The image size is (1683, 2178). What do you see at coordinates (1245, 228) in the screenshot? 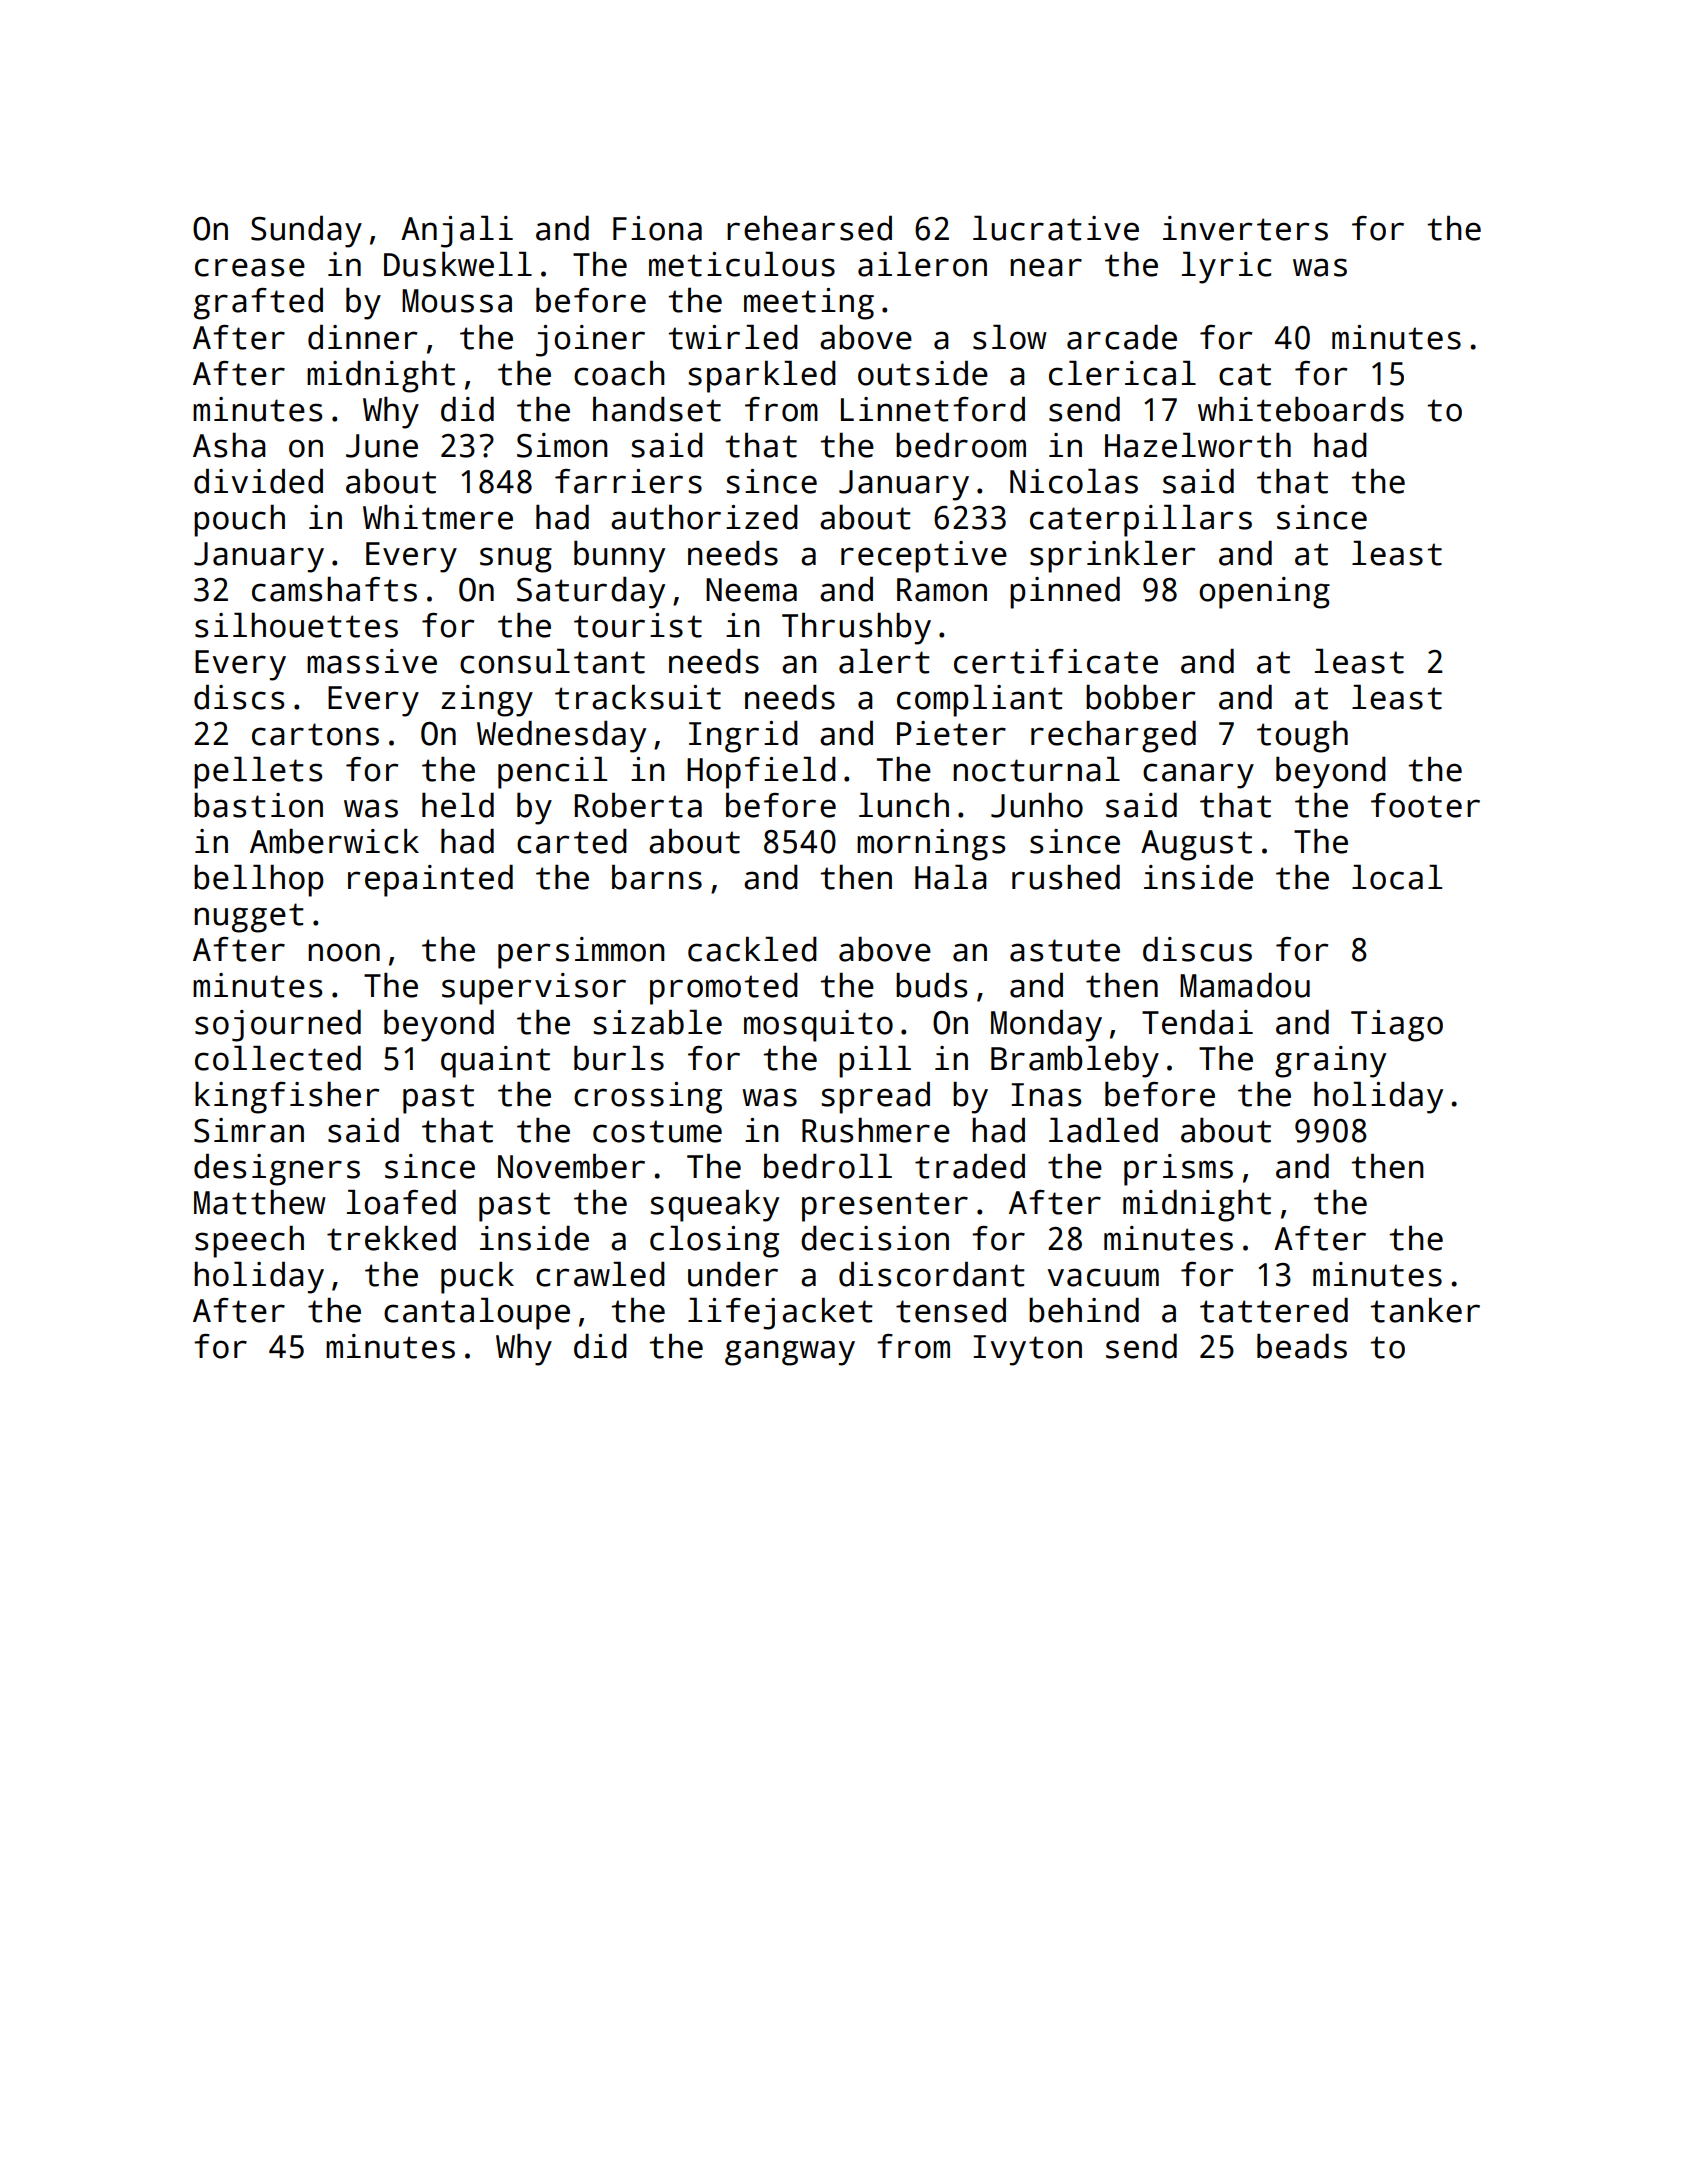
I see `inverters` at bounding box center [1245, 228].
